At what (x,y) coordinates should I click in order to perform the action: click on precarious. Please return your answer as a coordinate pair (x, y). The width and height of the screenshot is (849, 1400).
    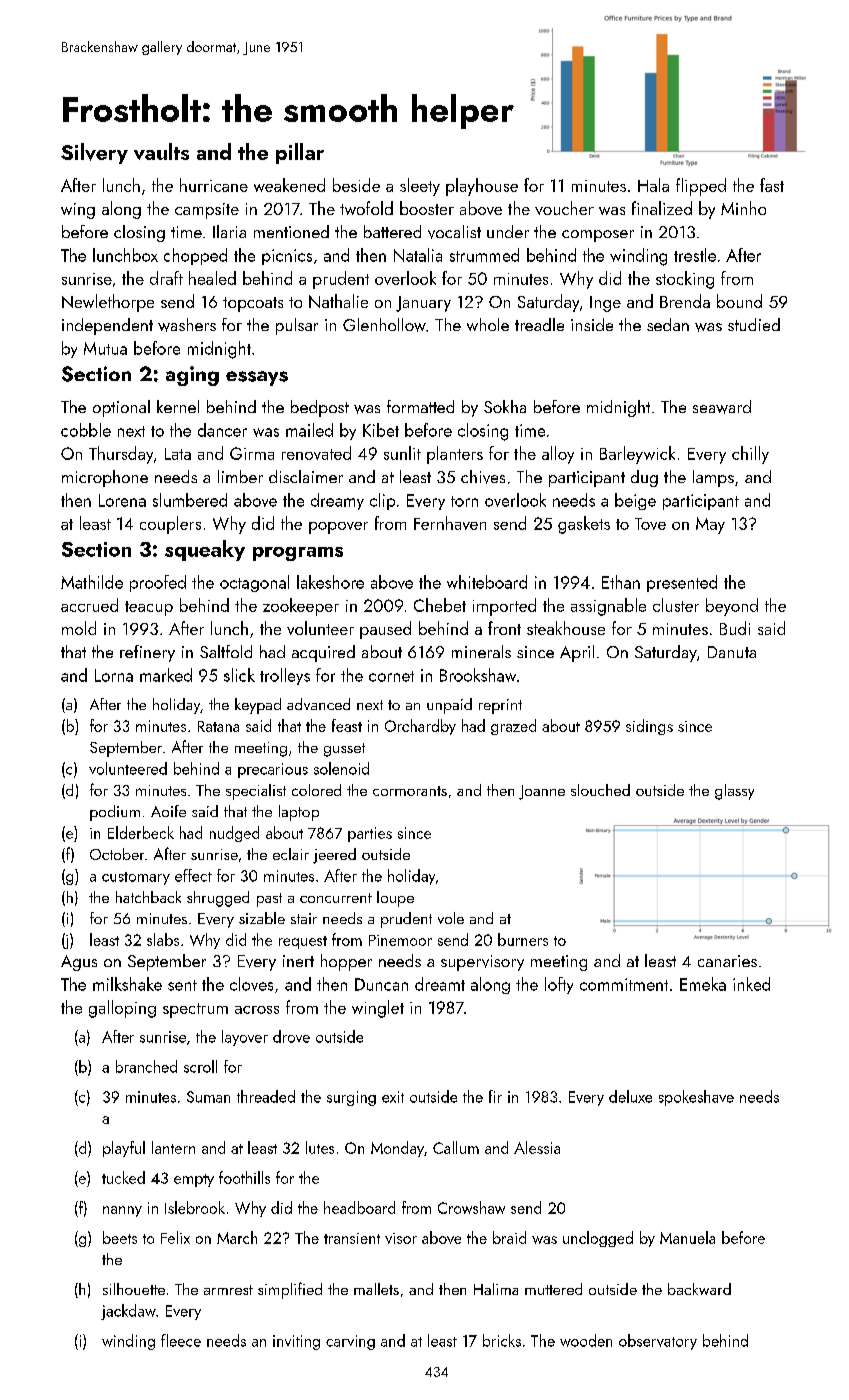
    Looking at the image, I should click on (273, 770).
